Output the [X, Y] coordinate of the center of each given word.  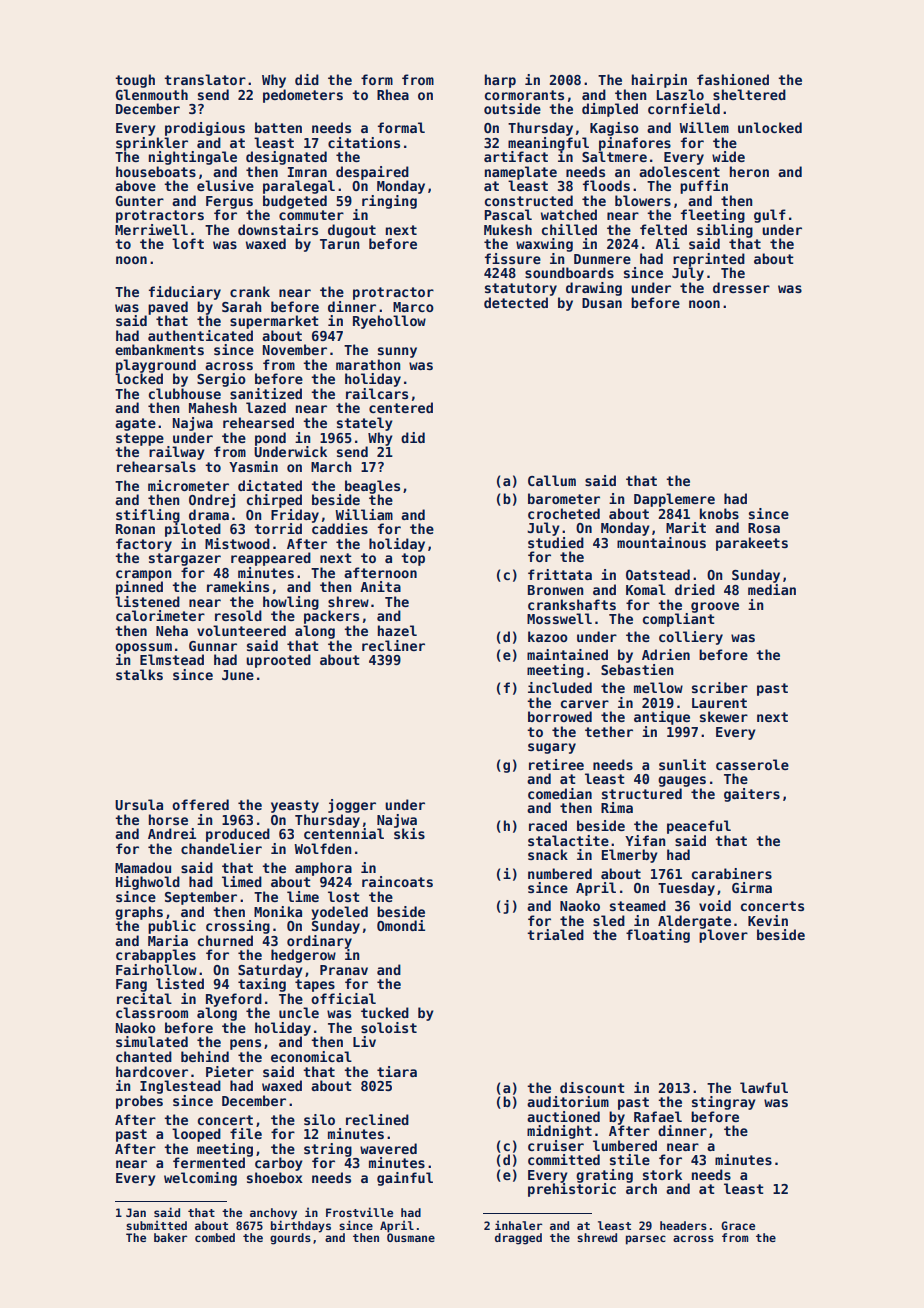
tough [135, 81]
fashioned [733, 79]
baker [170, 1237]
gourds [290, 1239]
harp [500, 81]
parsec [646, 1240]
